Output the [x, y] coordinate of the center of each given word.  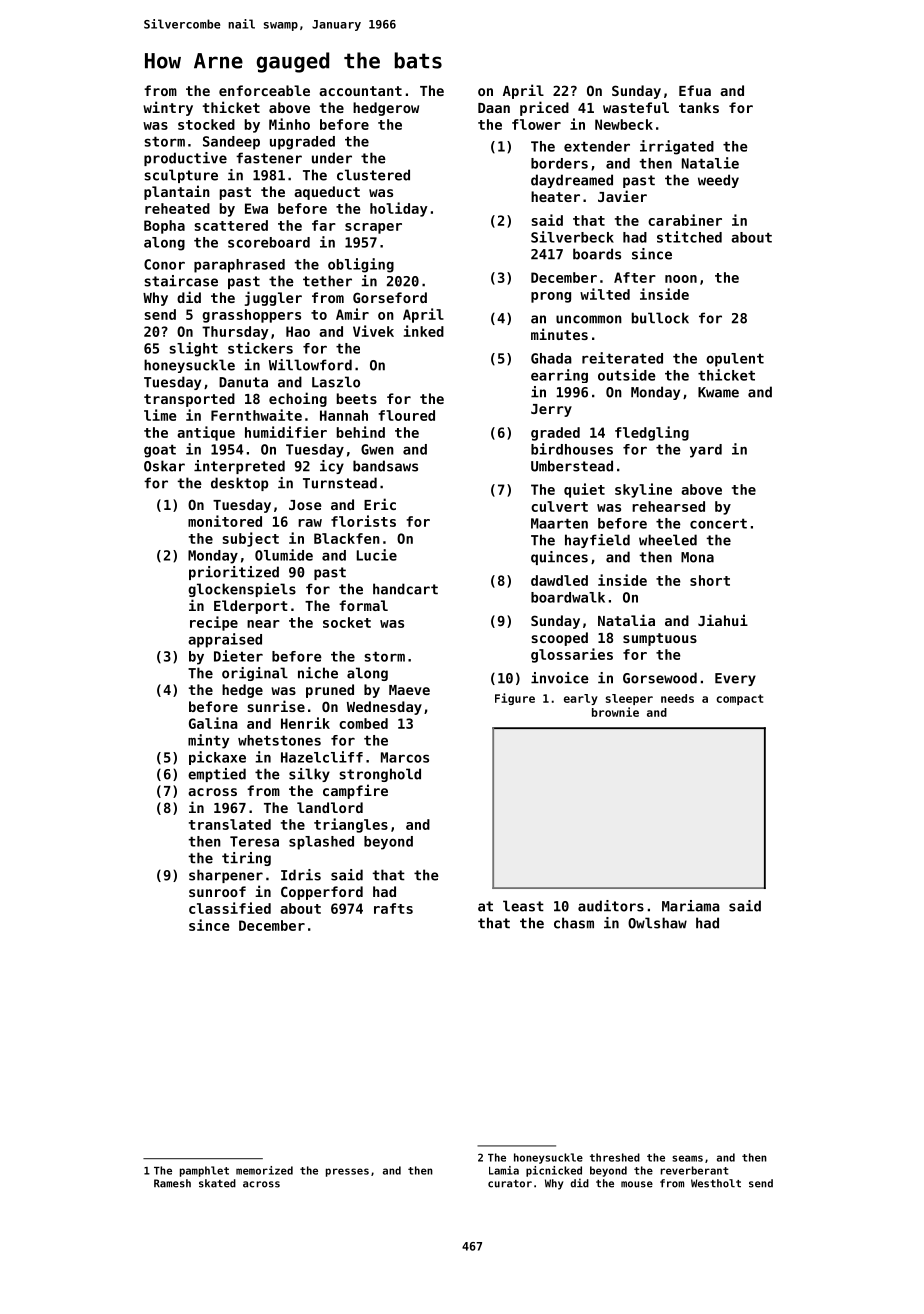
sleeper [629, 699]
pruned [330, 691]
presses [347, 1172]
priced [544, 108]
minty [208, 741]
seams [687, 1158]
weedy [718, 181]
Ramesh [172, 1183]
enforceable [264, 90]
